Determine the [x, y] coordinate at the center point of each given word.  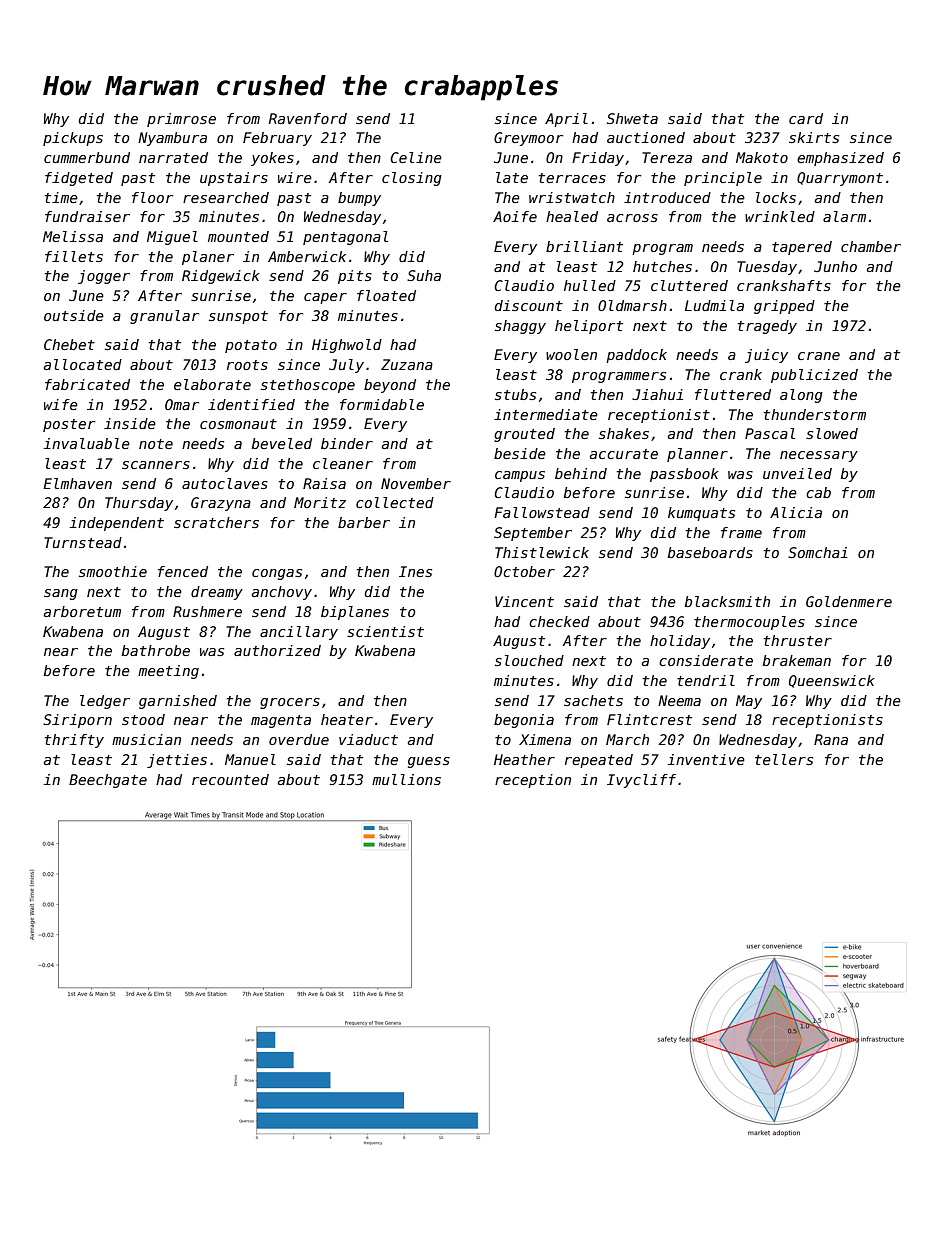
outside [74, 315]
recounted [230, 779]
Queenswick [832, 681]
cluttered [689, 285]
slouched [529, 660]
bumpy [359, 199]
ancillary [299, 633]
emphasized [840, 159]
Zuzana [407, 364]
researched [226, 197]
